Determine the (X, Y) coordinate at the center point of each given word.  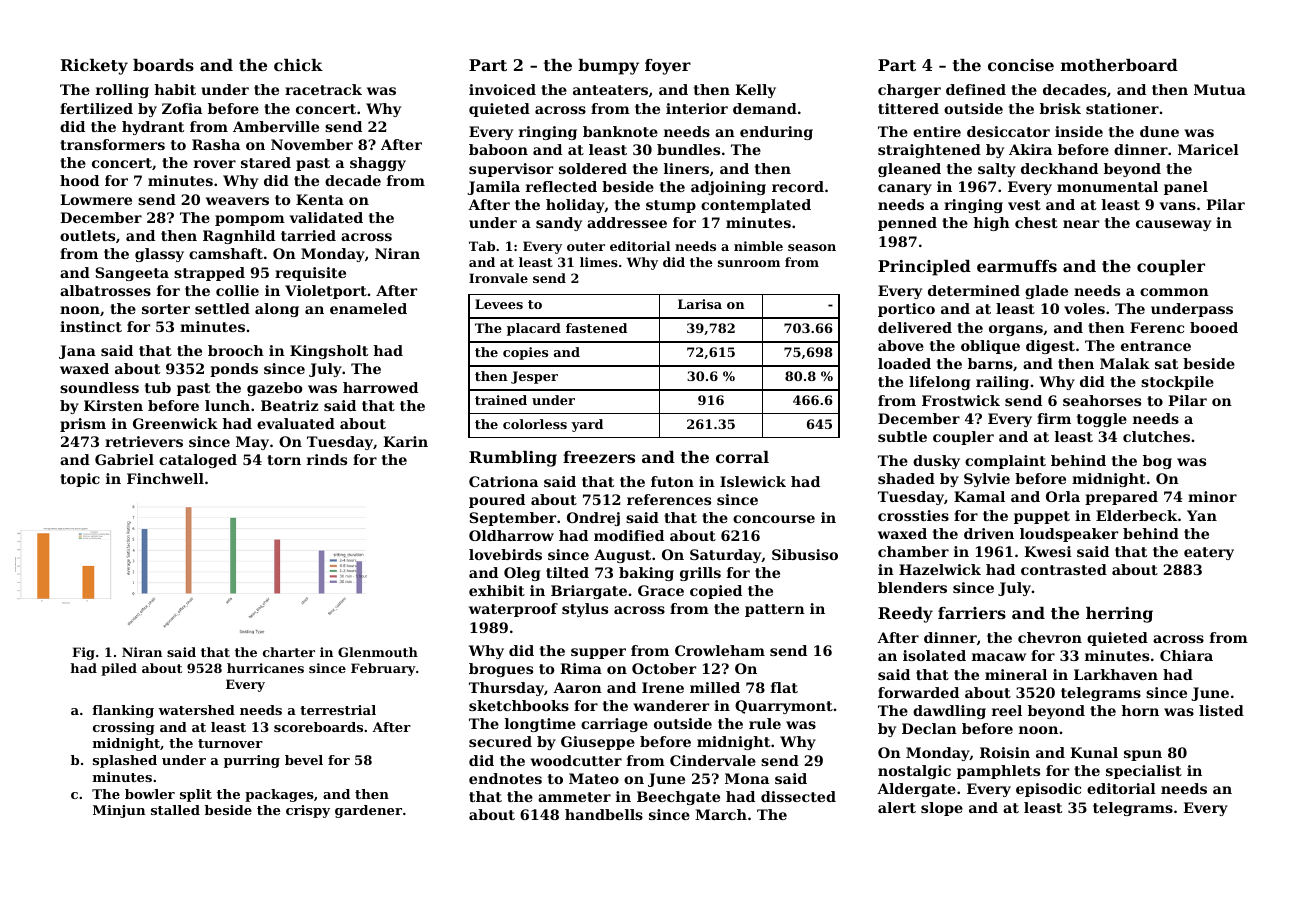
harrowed (380, 387)
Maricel (1208, 149)
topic (80, 480)
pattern (775, 610)
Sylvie (987, 480)
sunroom (749, 263)
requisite (310, 274)
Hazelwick (940, 569)
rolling (122, 91)
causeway (1173, 225)
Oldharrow (511, 535)
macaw (999, 657)
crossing (124, 728)
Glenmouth (378, 652)
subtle (902, 436)
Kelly (755, 91)
